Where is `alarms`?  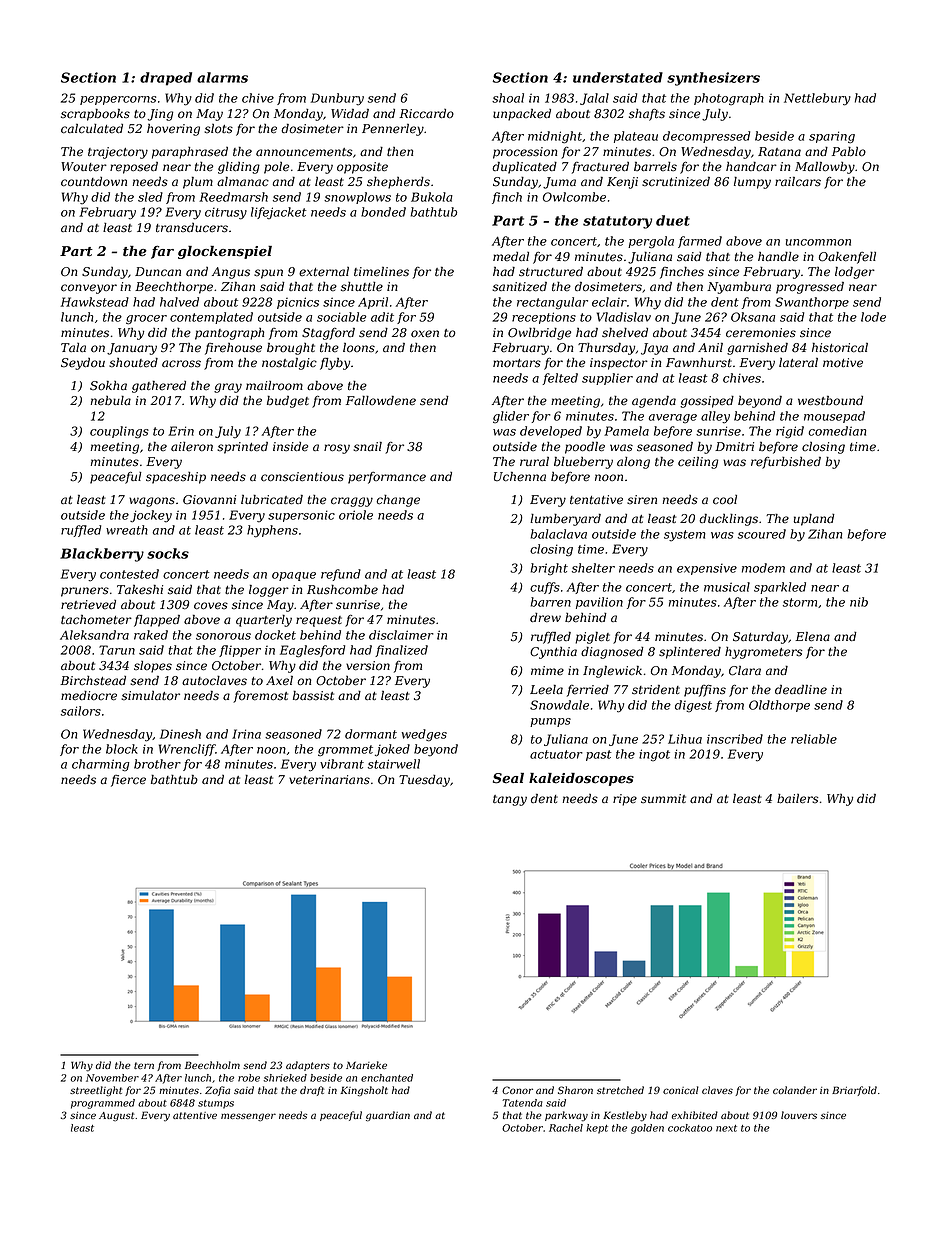 alarms is located at coordinates (222, 77).
